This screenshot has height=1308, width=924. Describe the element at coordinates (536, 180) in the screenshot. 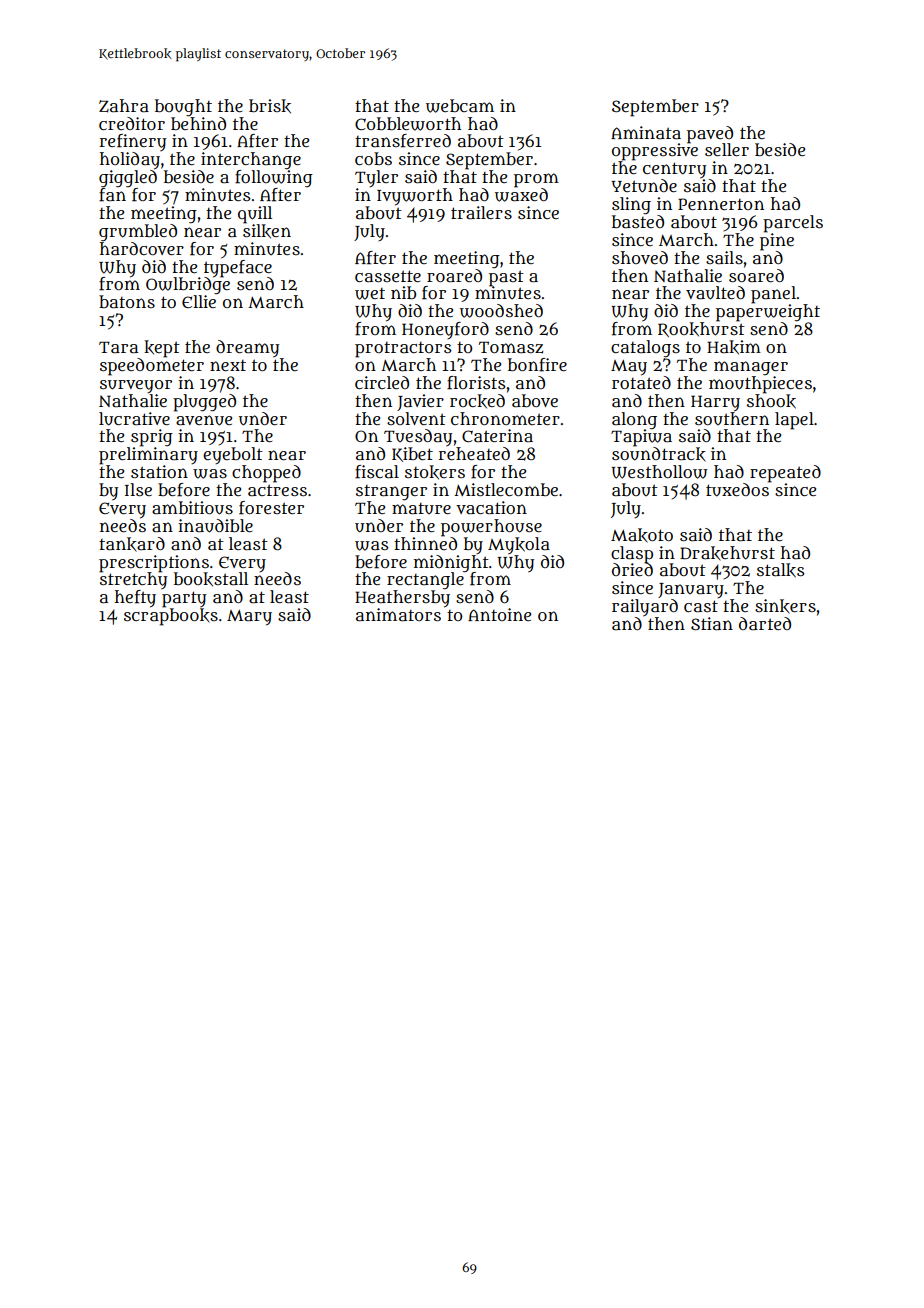

I see `prom` at that location.
